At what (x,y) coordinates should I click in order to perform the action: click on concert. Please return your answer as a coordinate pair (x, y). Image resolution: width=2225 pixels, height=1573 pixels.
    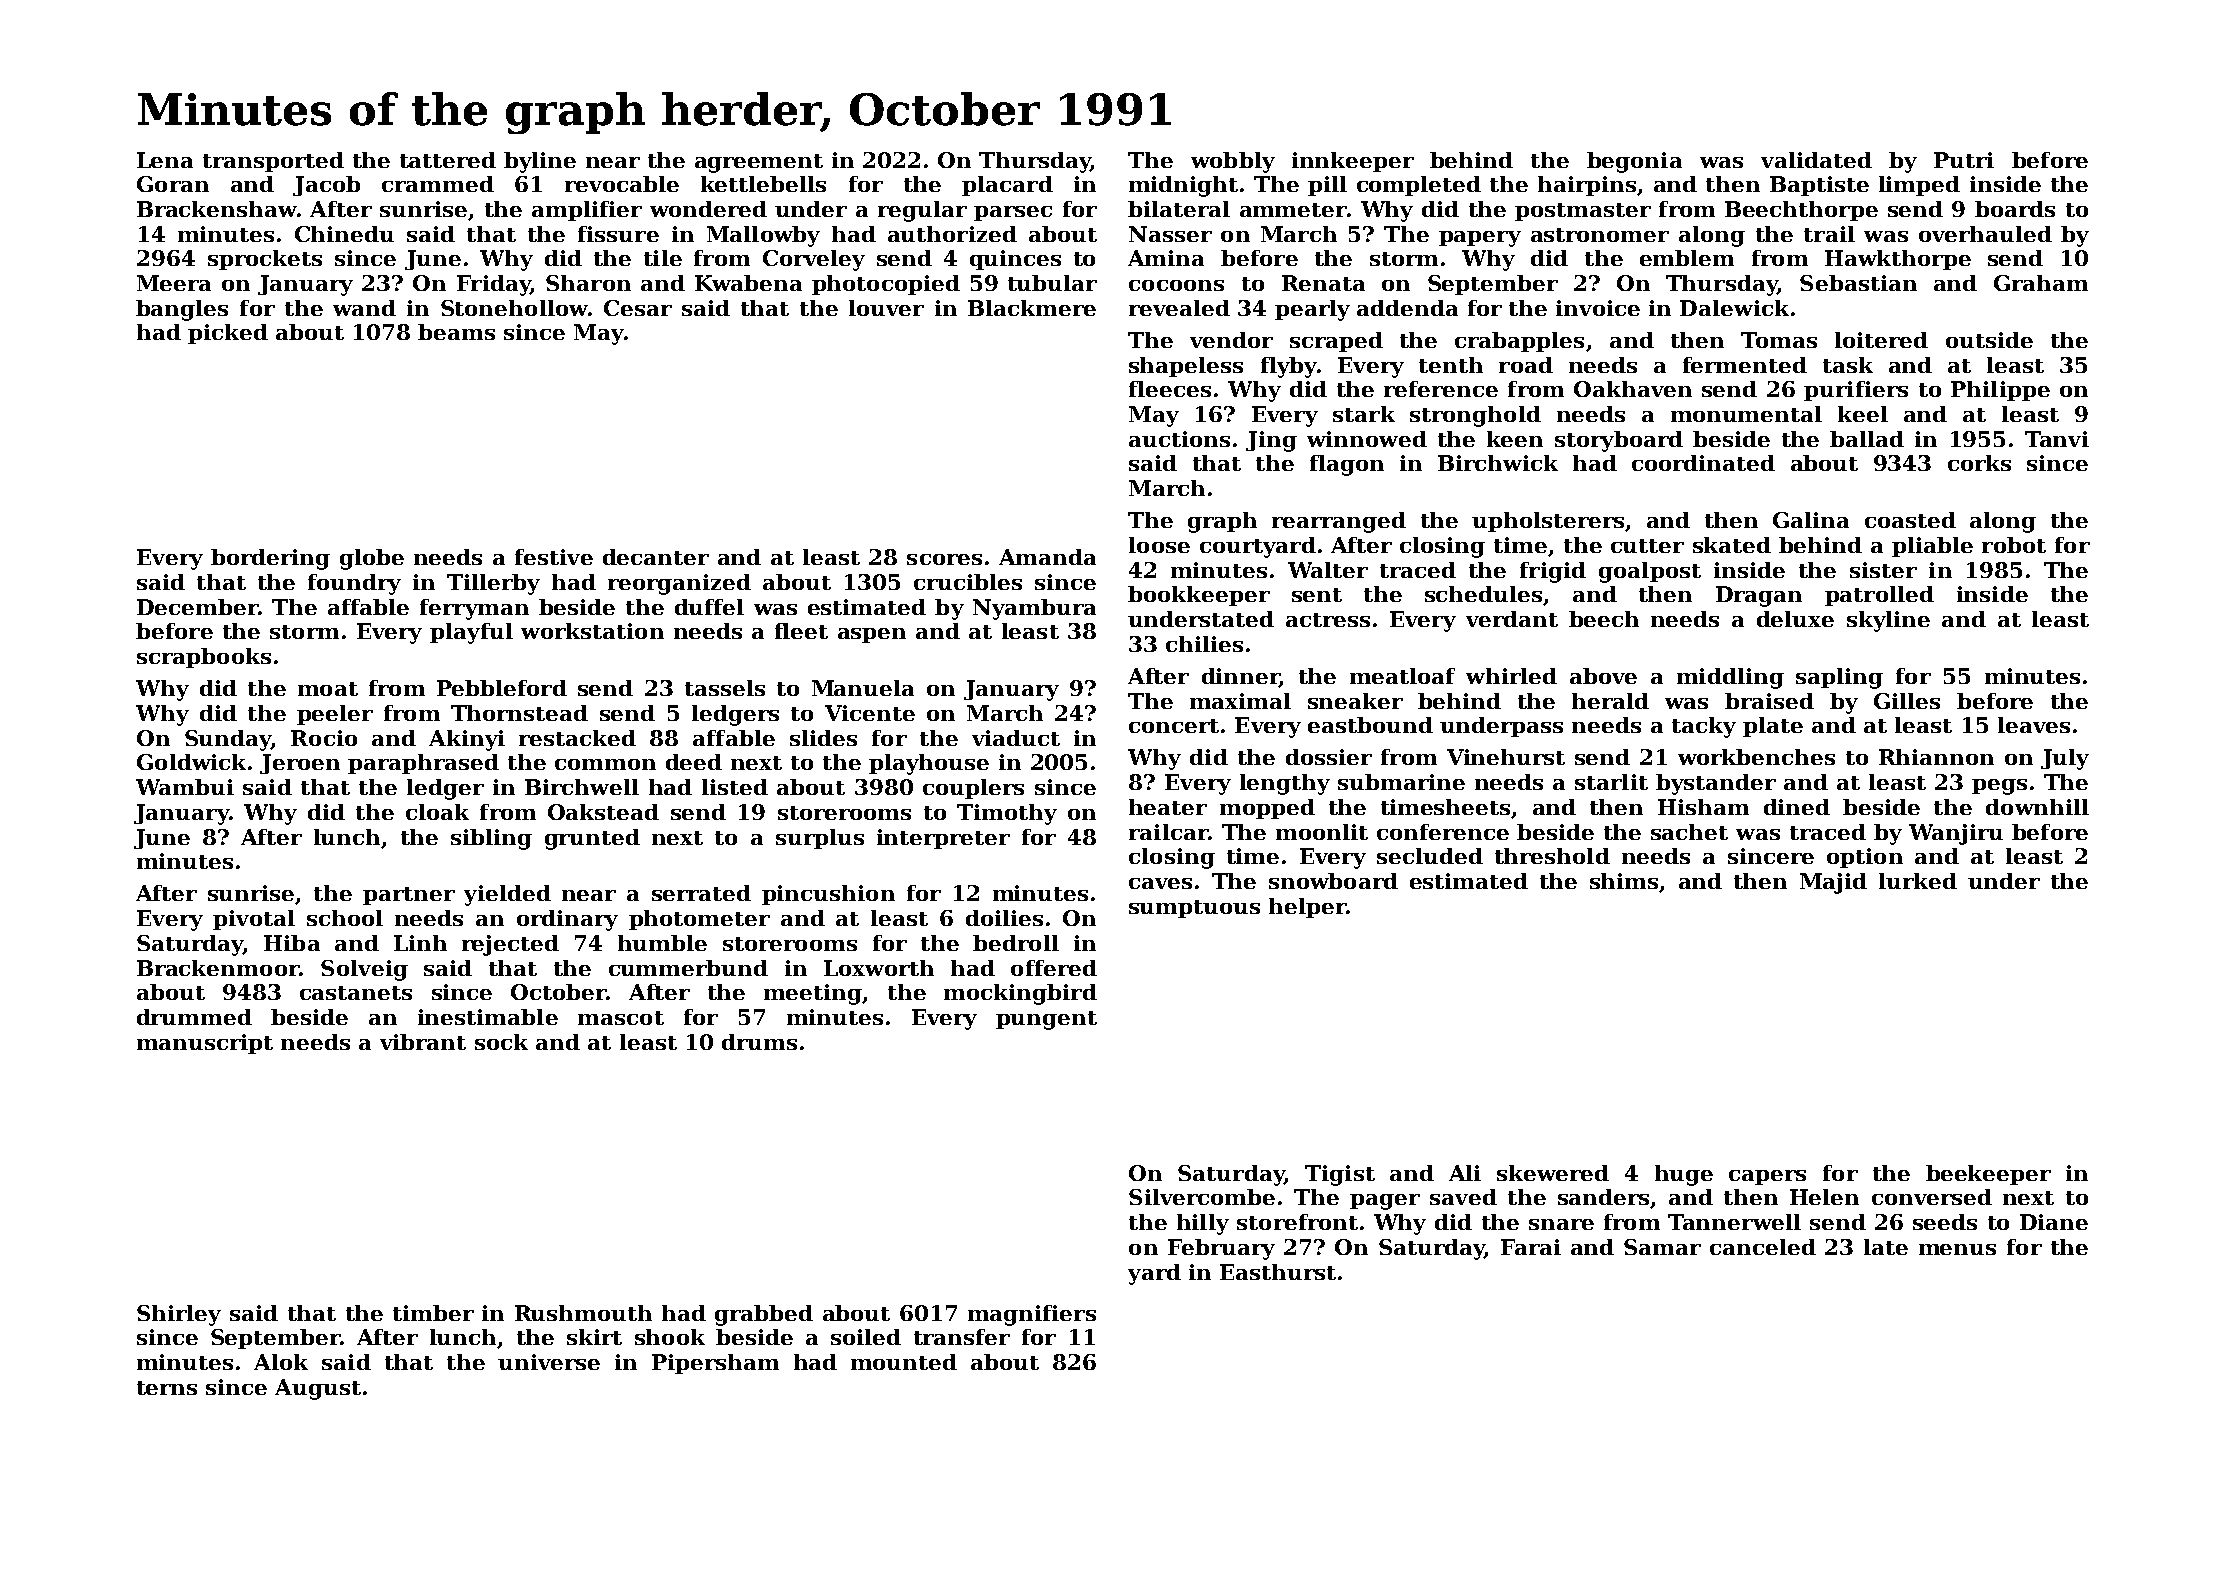
    Looking at the image, I should click on (1174, 726).
